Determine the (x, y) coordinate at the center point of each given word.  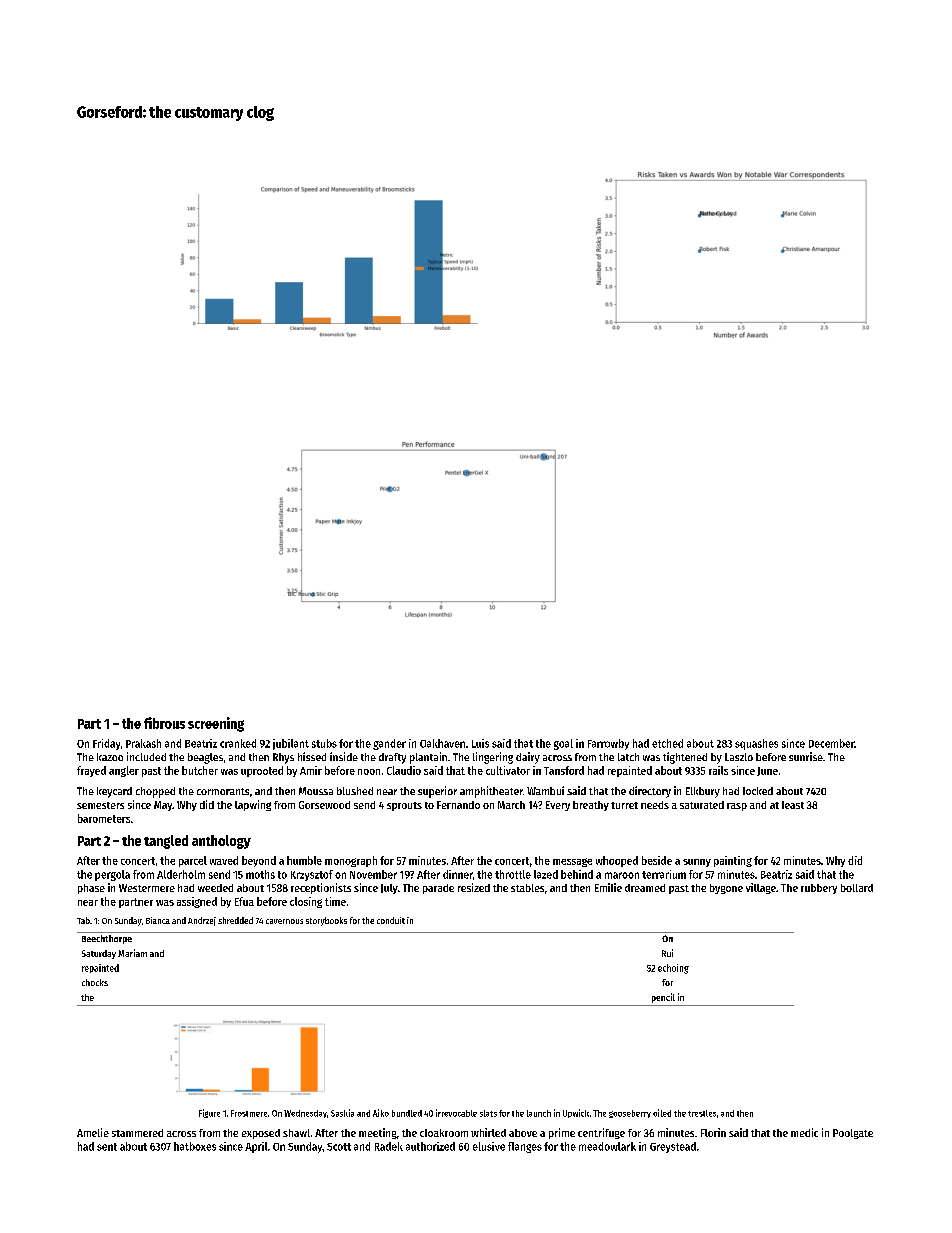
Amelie (93, 1132)
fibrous (164, 723)
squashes (756, 744)
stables (527, 888)
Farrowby (608, 744)
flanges (525, 1147)
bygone (726, 889)
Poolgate (853, 1134)
